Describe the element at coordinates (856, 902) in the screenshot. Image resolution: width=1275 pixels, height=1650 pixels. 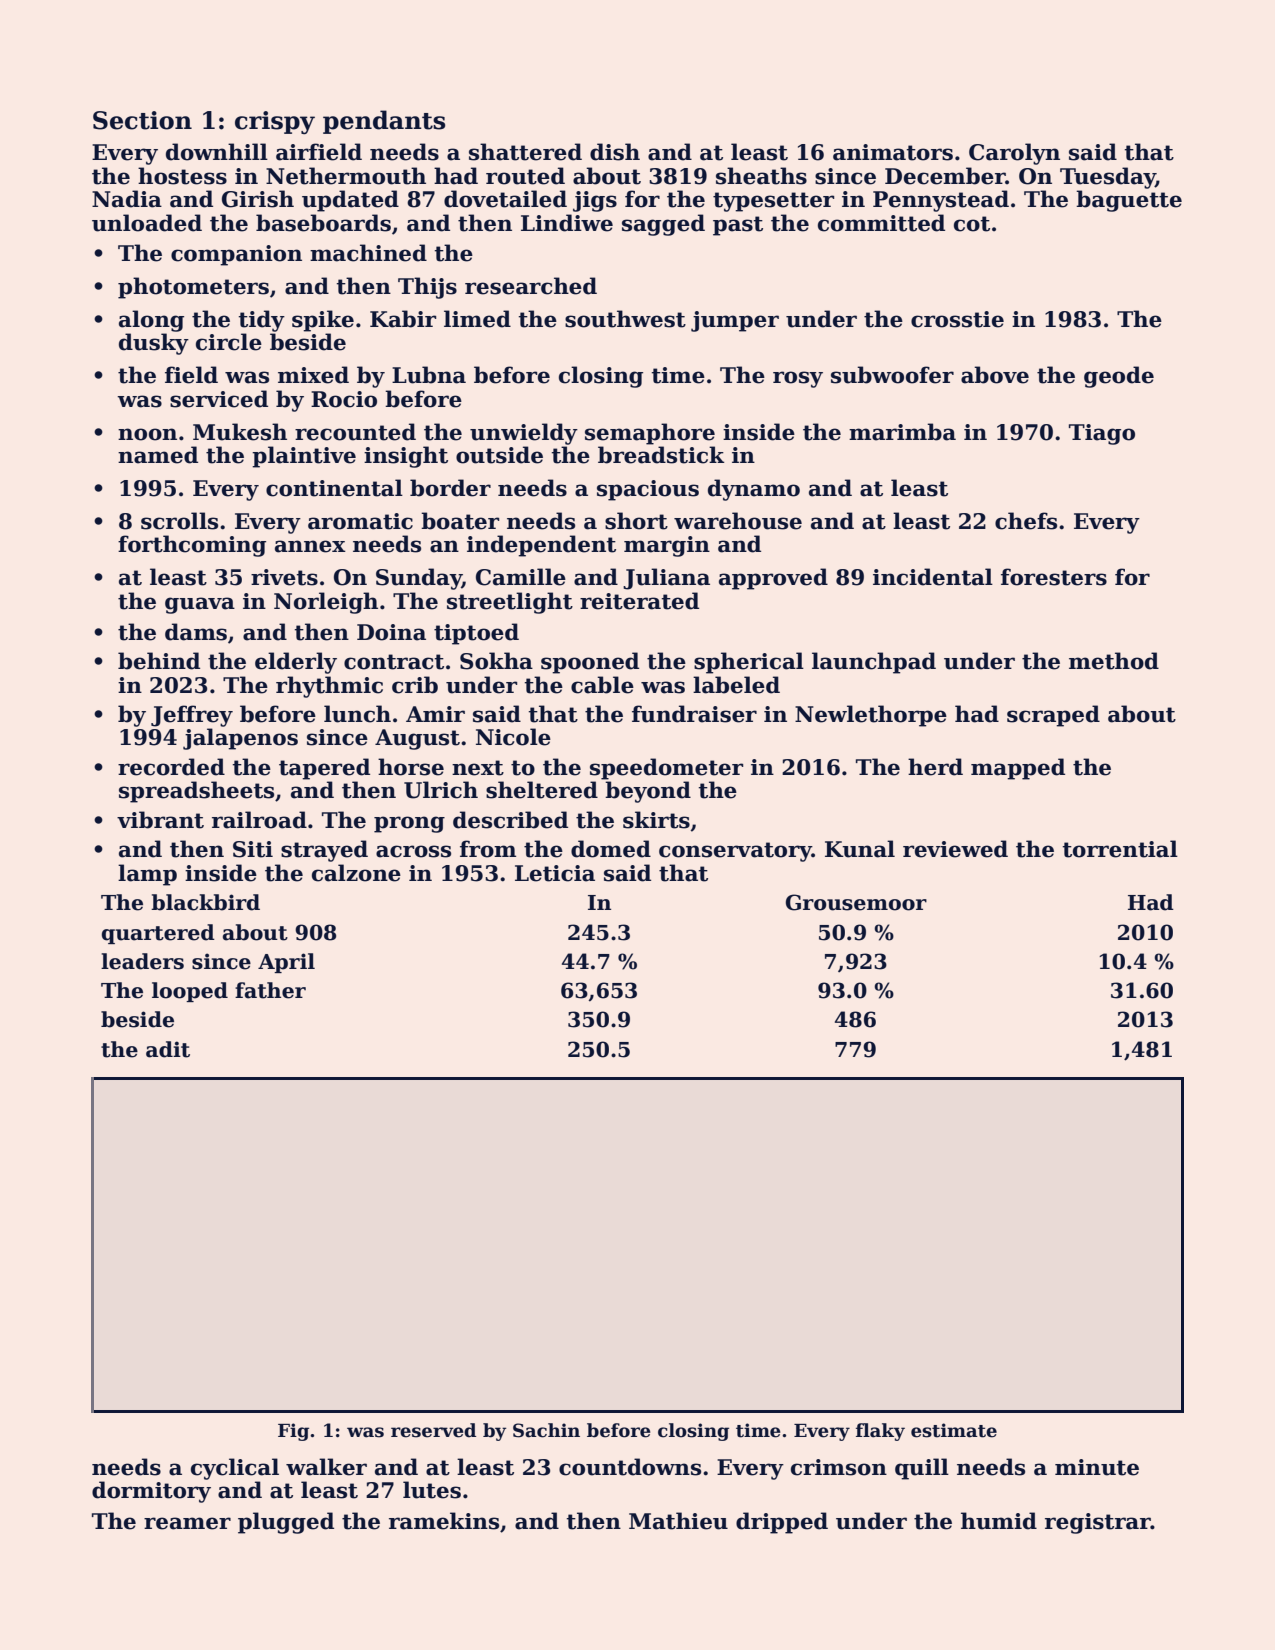
I see `Grousemoor` at that location.
